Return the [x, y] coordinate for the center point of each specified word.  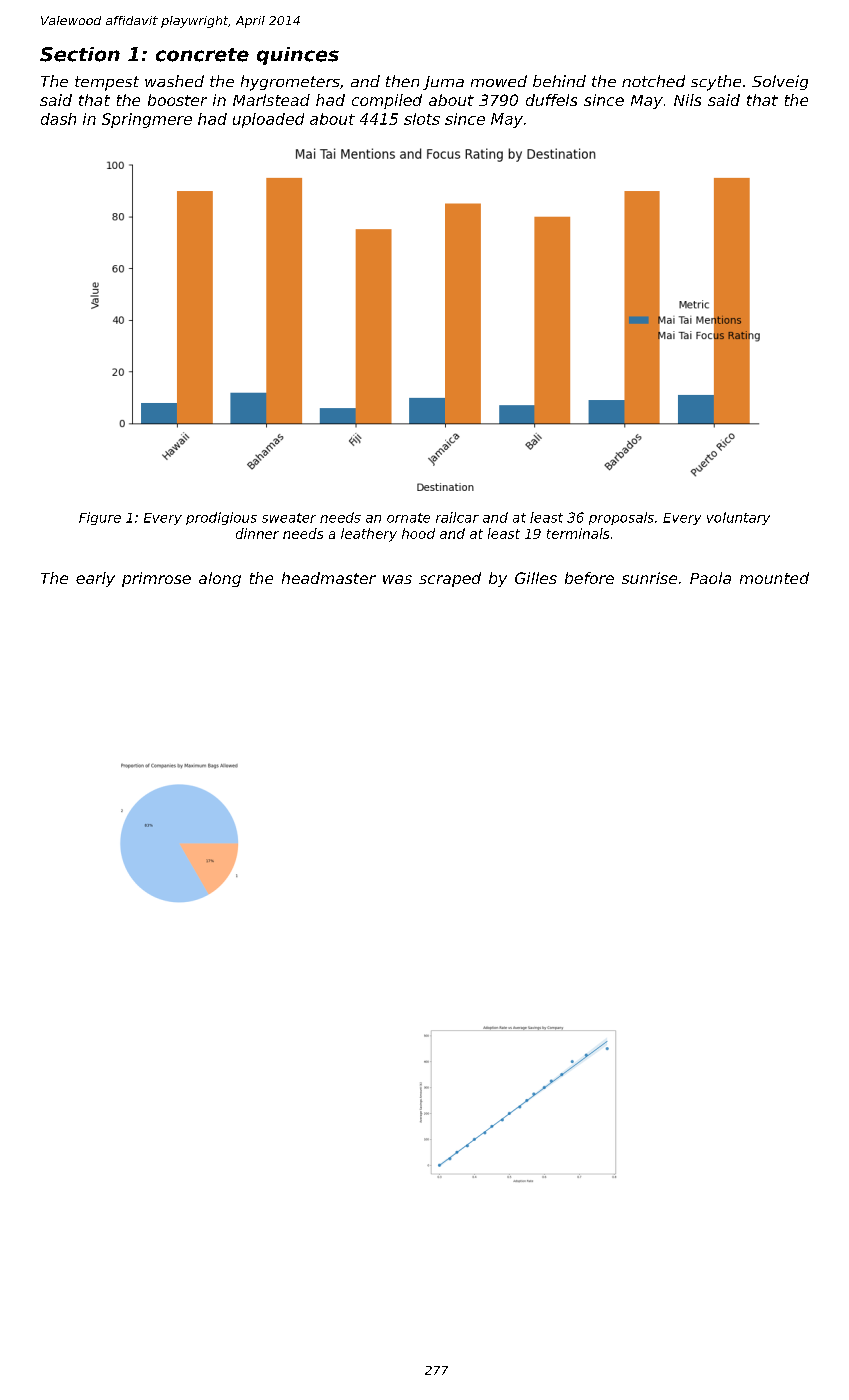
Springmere [147, 120]
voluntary [738, 518]
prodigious [221, 518]
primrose [156, 579]
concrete [202, 55]
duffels [551, 100]
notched [653, 81]
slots [422, 119]
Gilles [536, 578]
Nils [687, 100]
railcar [457, 517]
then [402, 81]
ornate [408, 518]
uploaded [268, 120]
